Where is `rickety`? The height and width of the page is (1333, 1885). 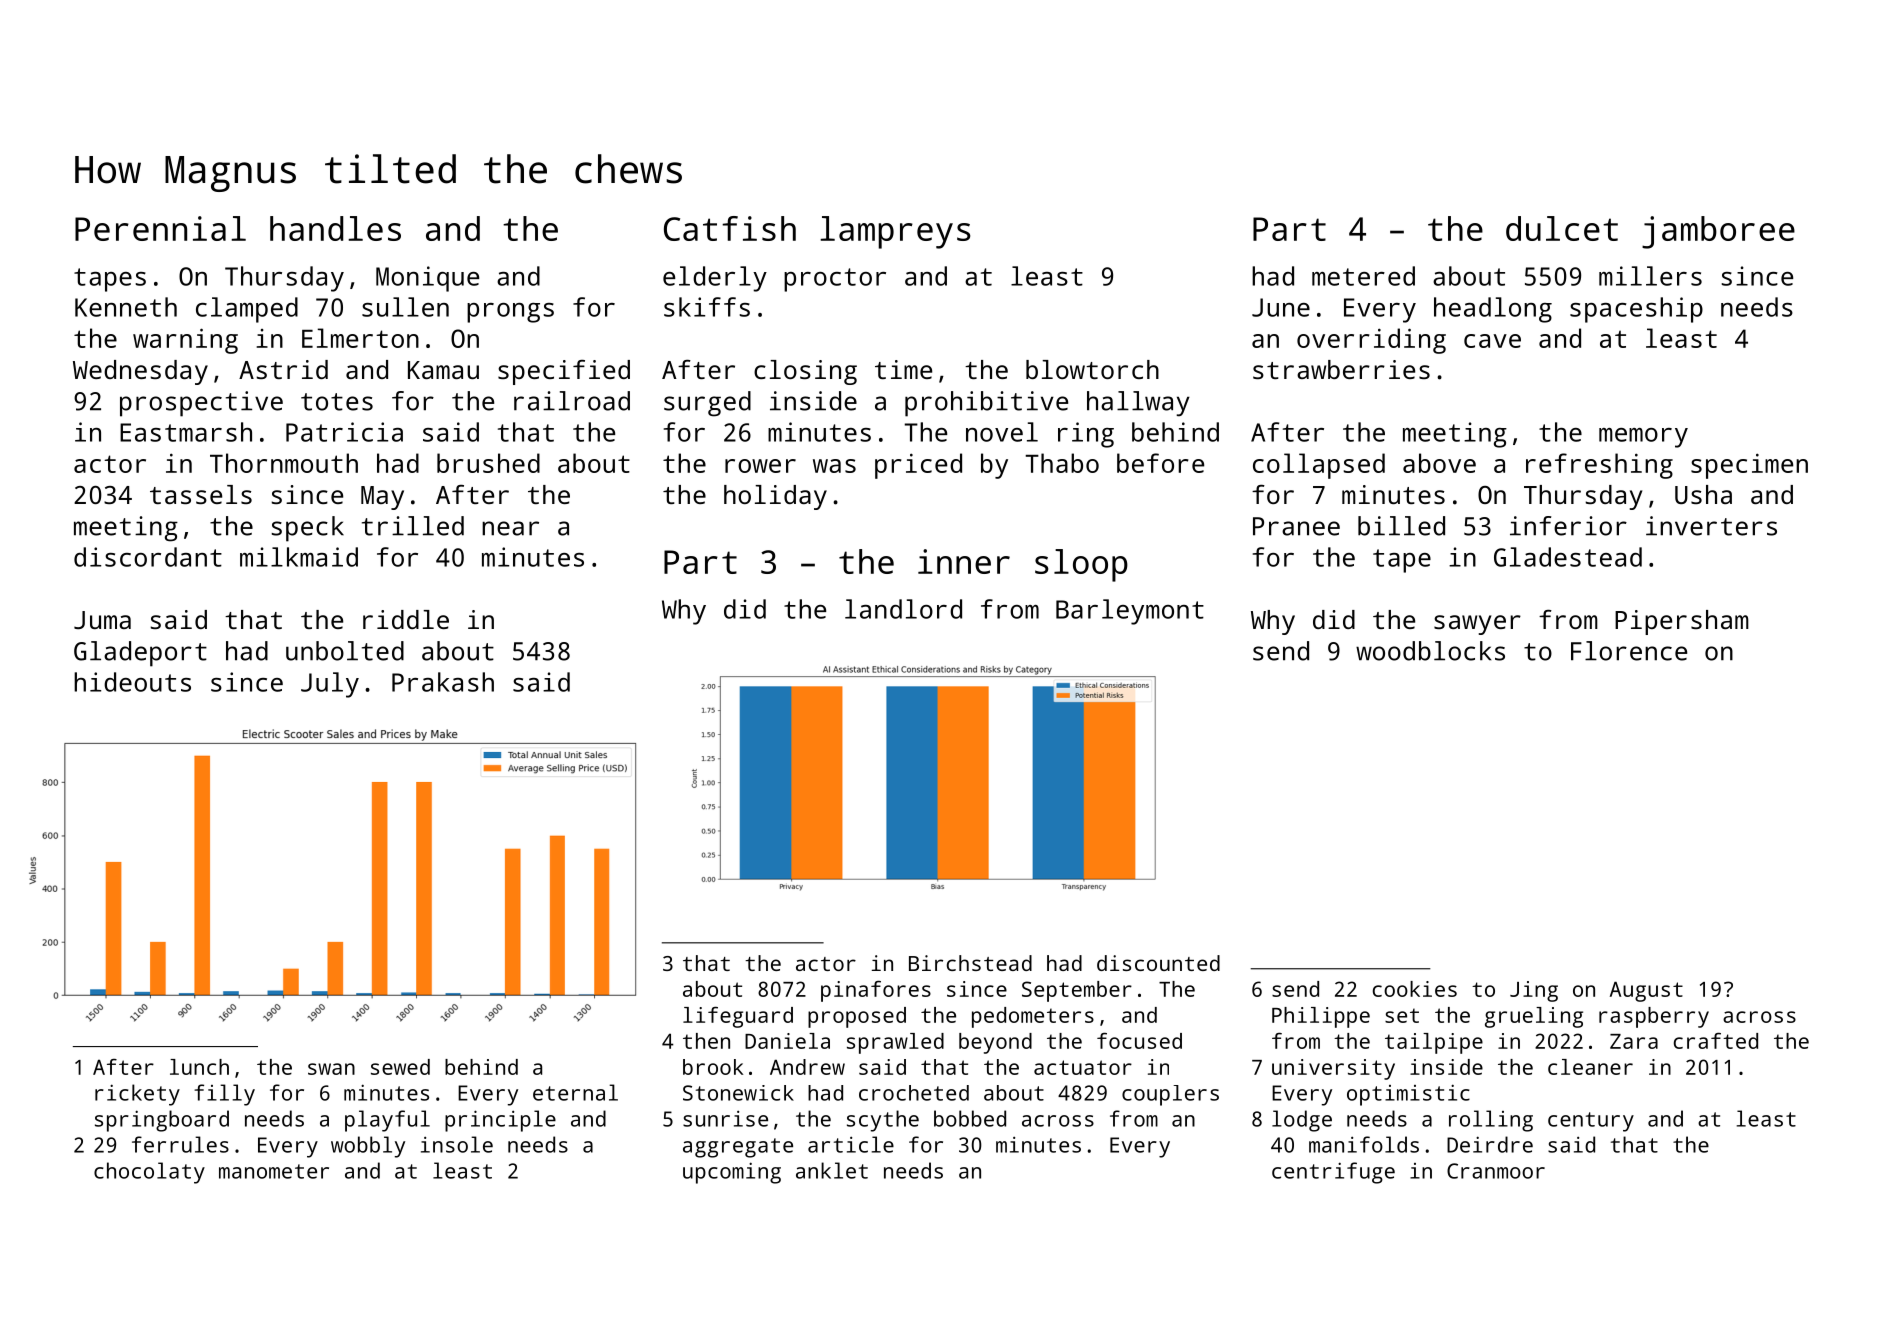 rickety is located at coordinates (137, 1095).
